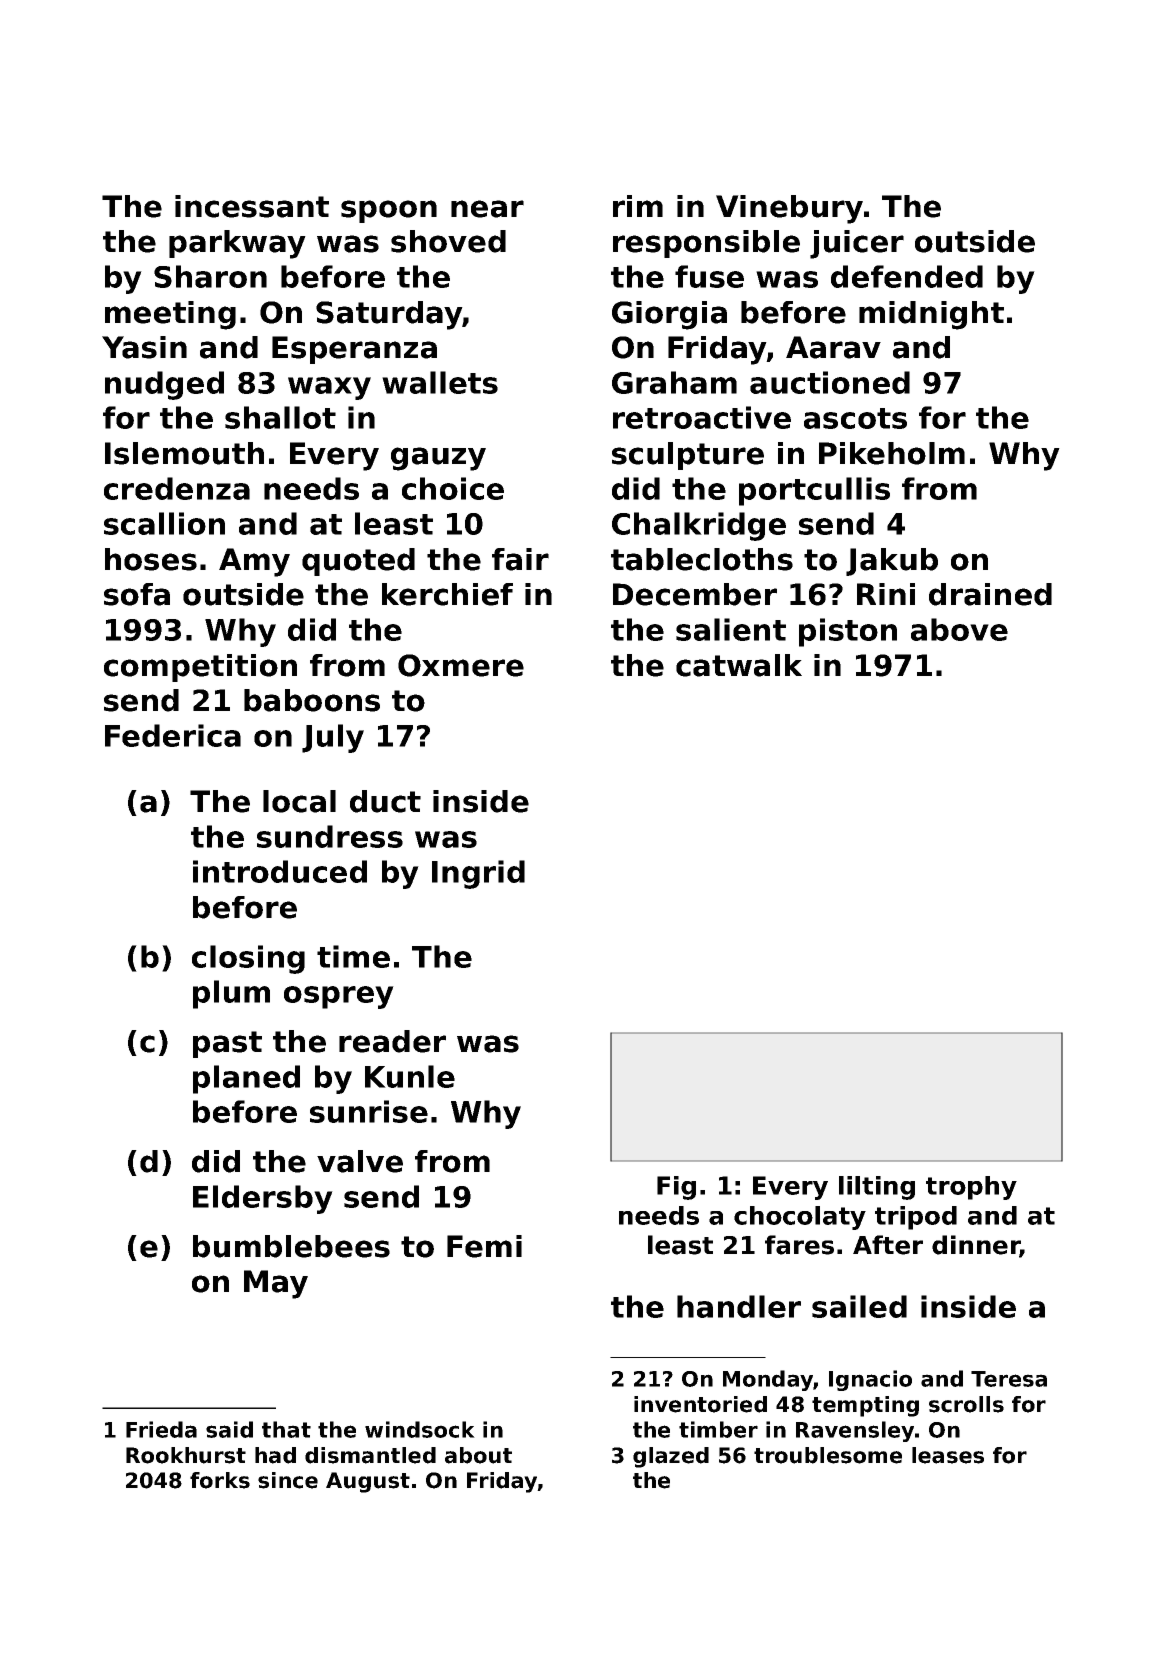  I want to click on near, so click(487, 209).
